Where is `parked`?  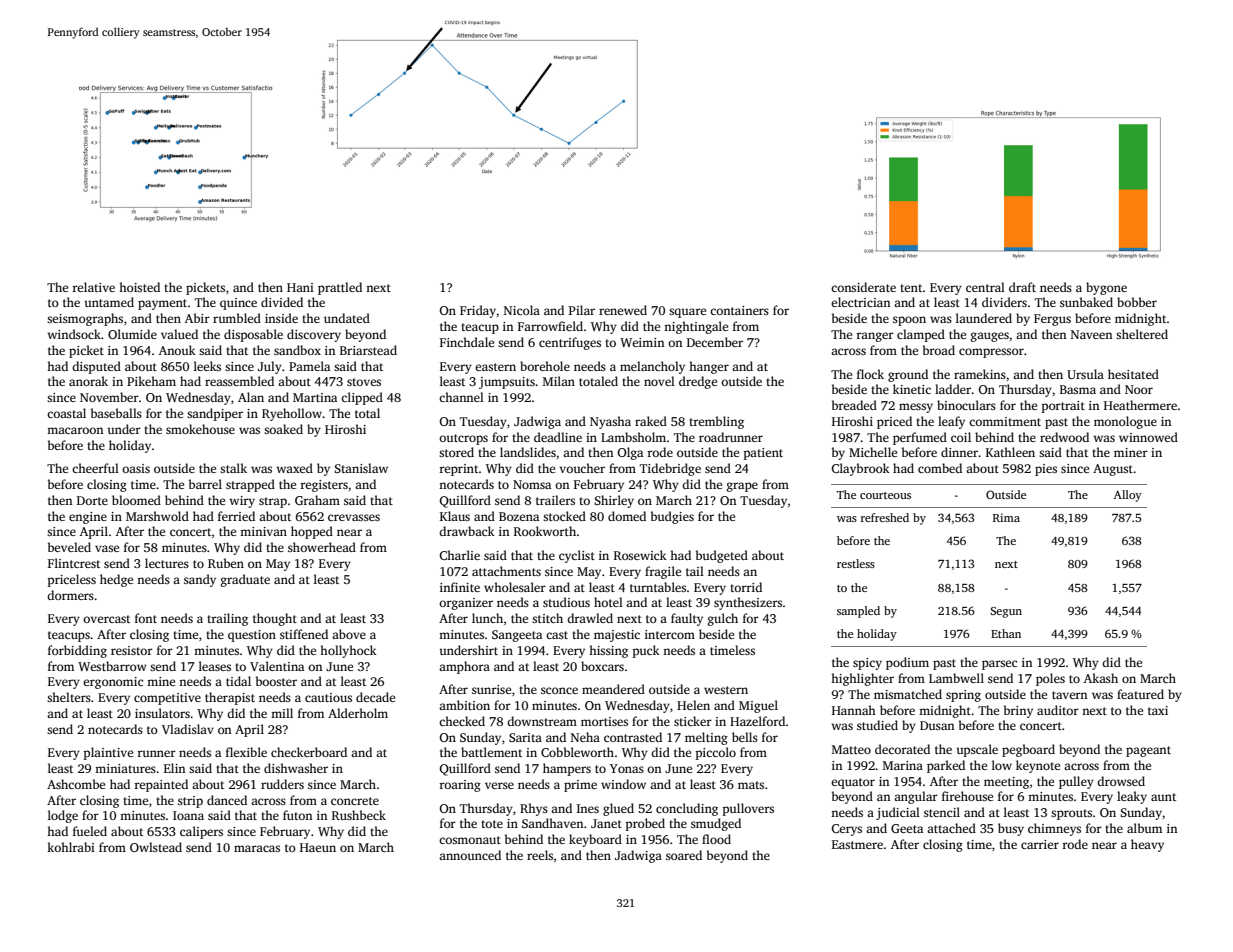
parked is located at coordinates (946, 766).
